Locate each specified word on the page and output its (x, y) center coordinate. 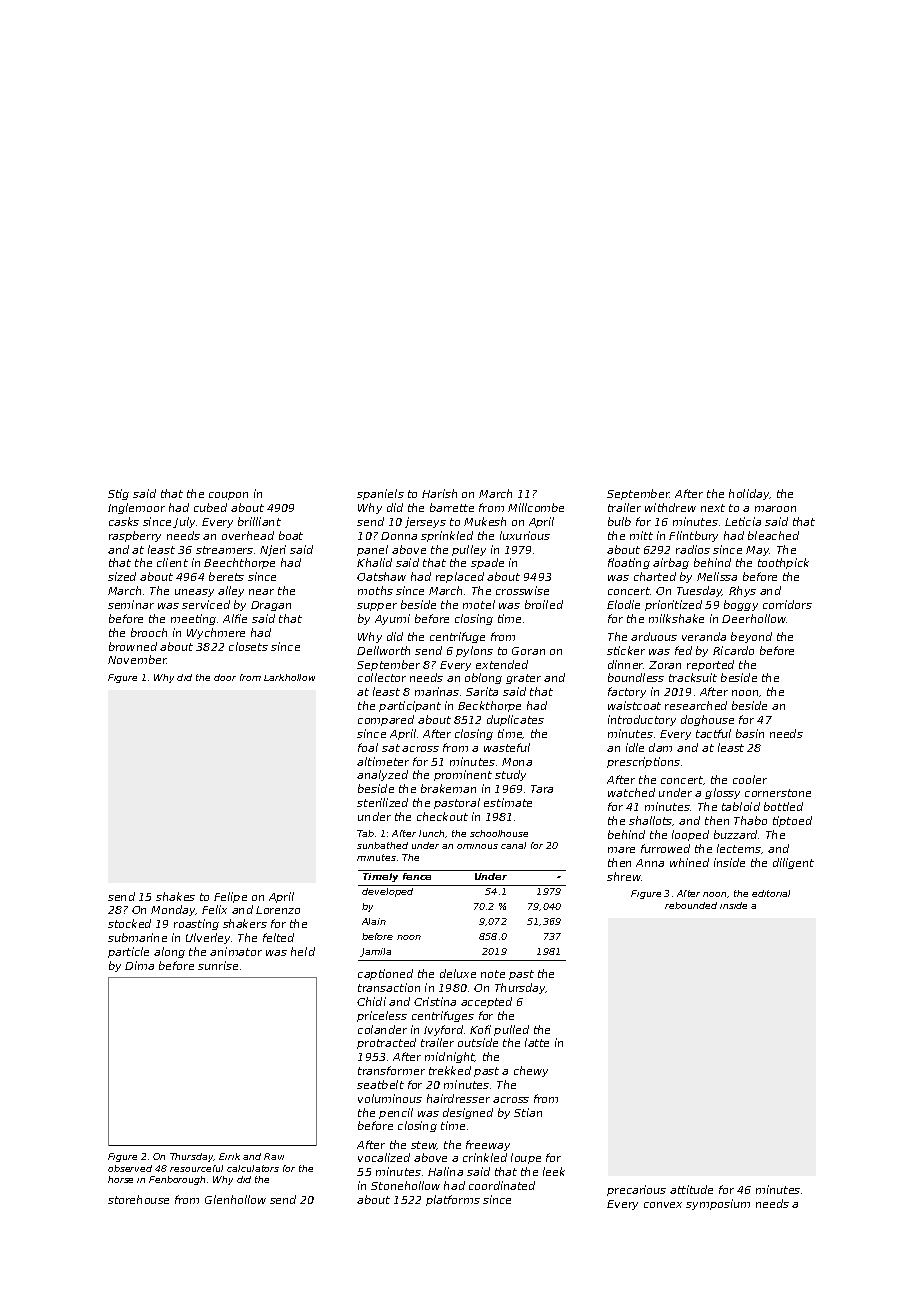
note (493, 974)
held (303, 951)
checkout (442, 816)
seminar (131, 604)
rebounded (691, 905)
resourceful (196, 1168)
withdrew (670, 507)
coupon (228, 496)
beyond (751, 637)
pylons (474, 651)
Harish (439, 493)
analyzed (382, 775)
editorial (771, 893)
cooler (750, 779)
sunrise (218, 965)
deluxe (458, 973)
